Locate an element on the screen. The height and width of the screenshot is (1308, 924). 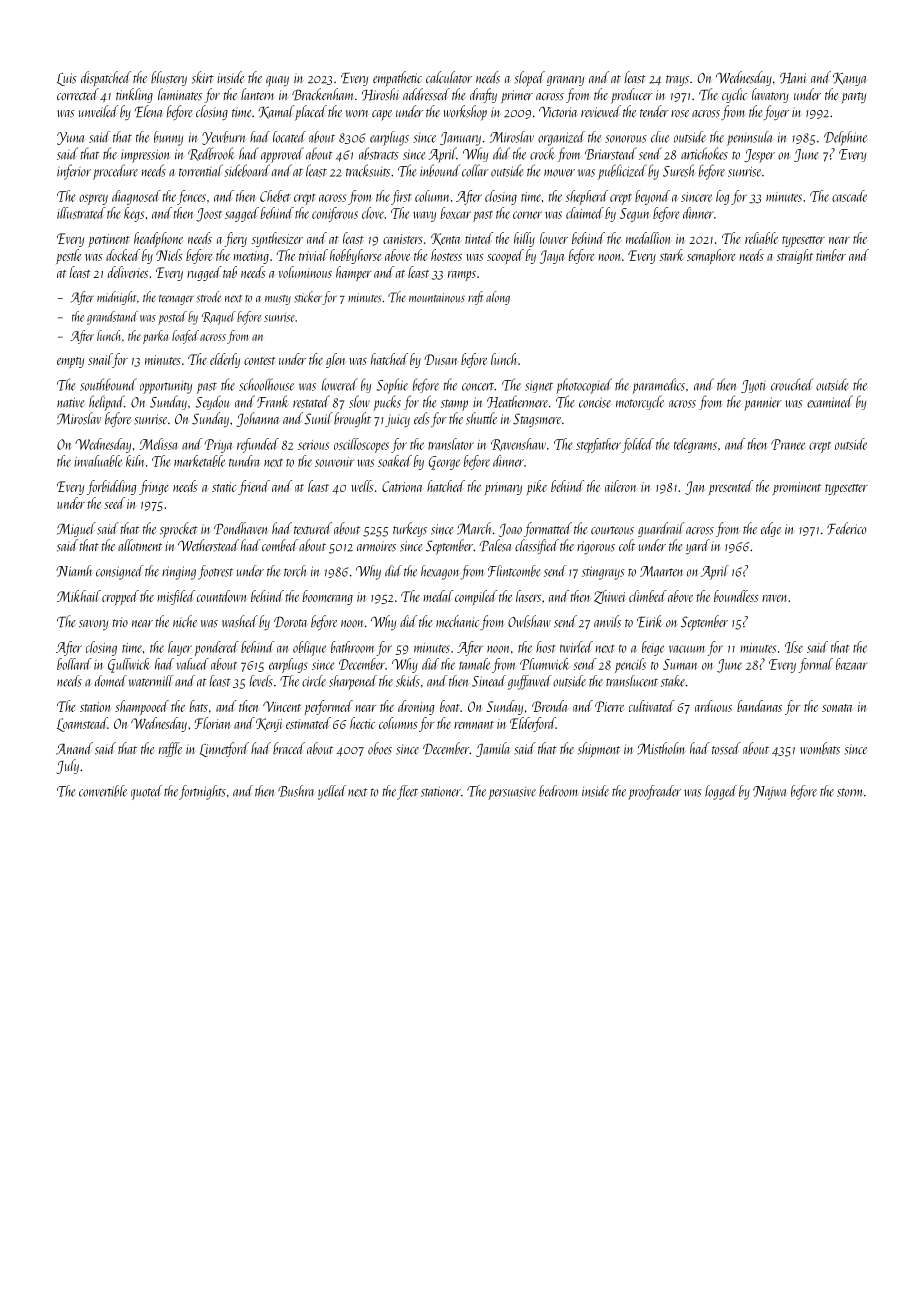
paramedics is located at coordinates (658, 386).
